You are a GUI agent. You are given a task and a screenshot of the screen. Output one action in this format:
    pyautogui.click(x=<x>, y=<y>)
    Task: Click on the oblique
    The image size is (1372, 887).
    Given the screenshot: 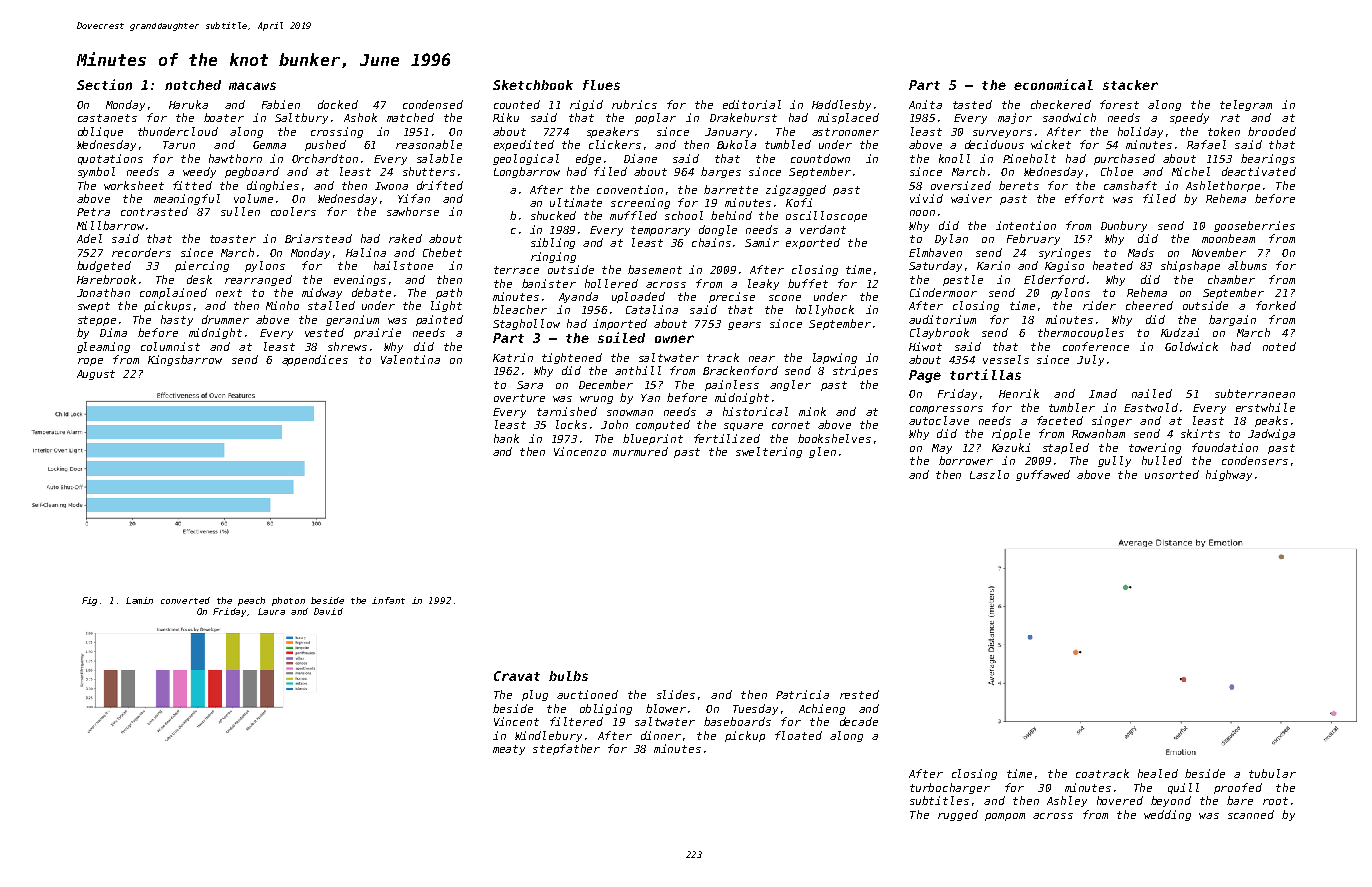 What is the action you would take?
    pyautogui.click(x=100, y=132)
